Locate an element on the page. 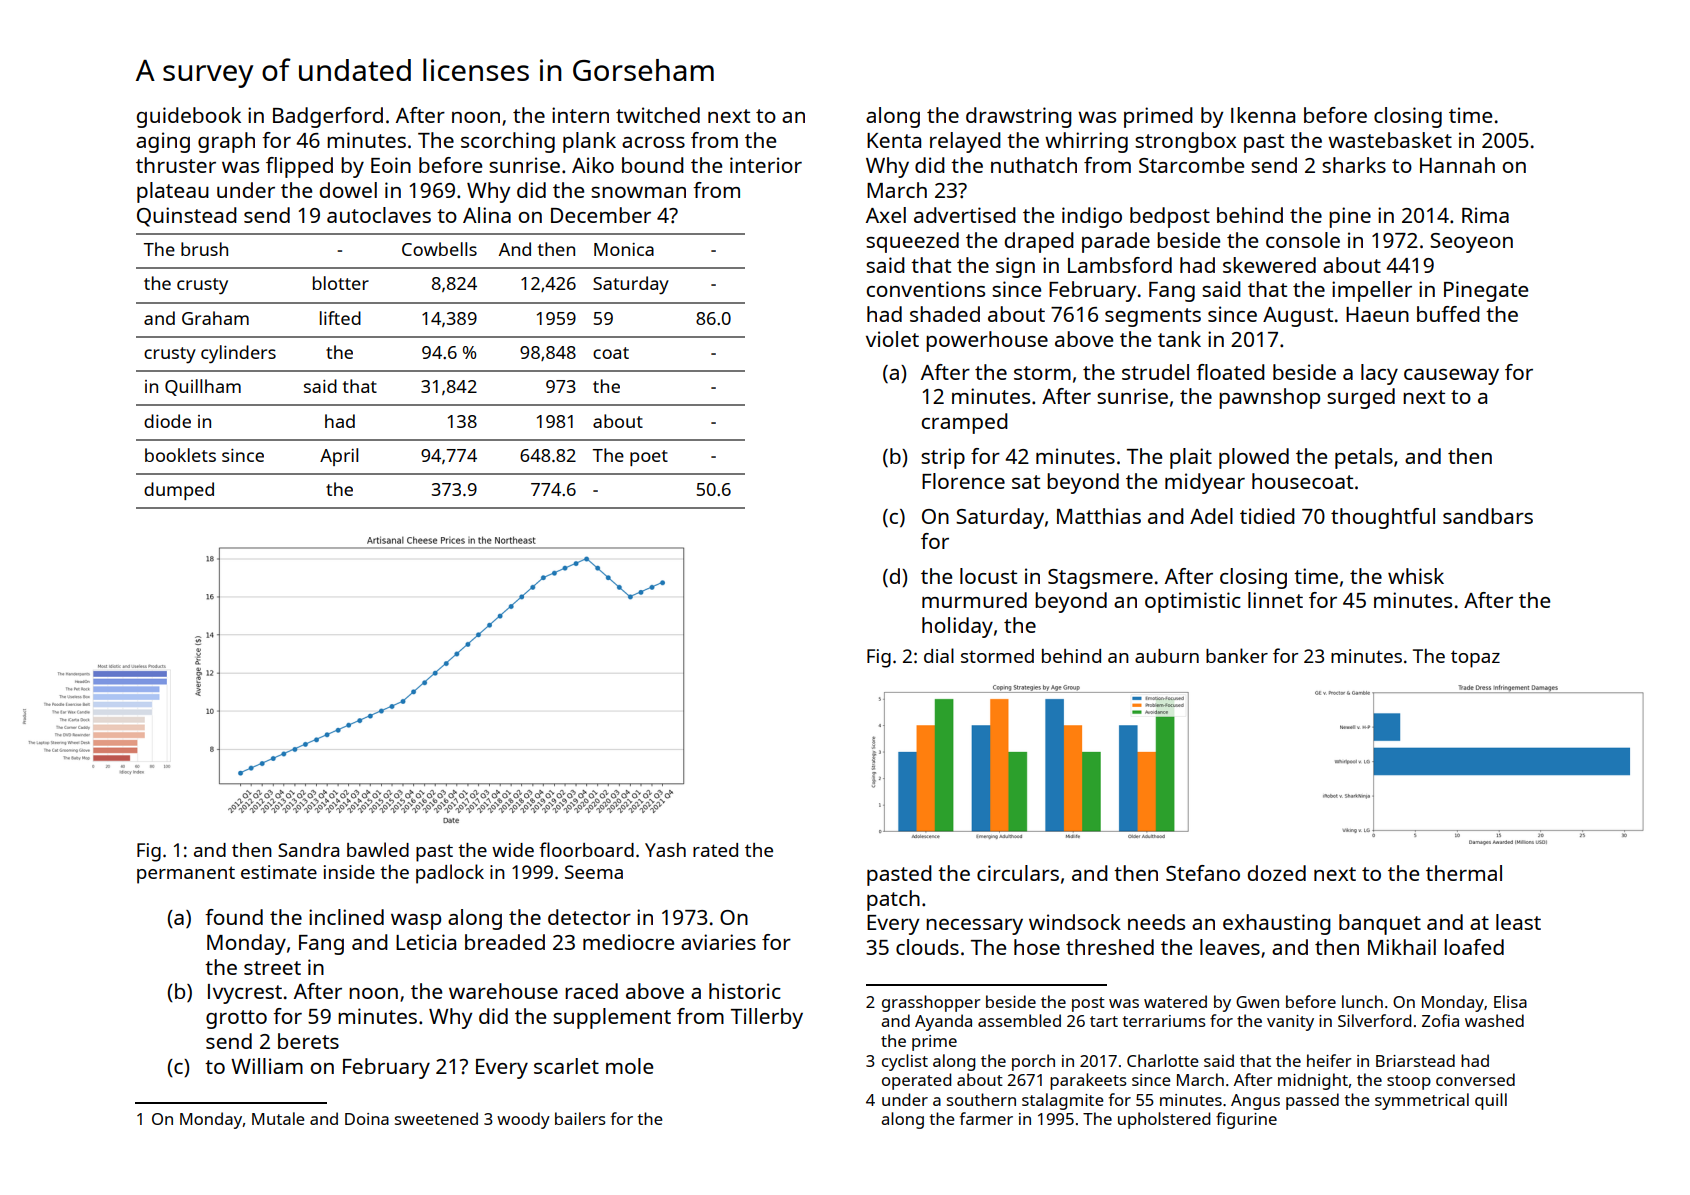 The width and height of the image is (1690, 1195). bawled is located at coordinates (378, 849).
